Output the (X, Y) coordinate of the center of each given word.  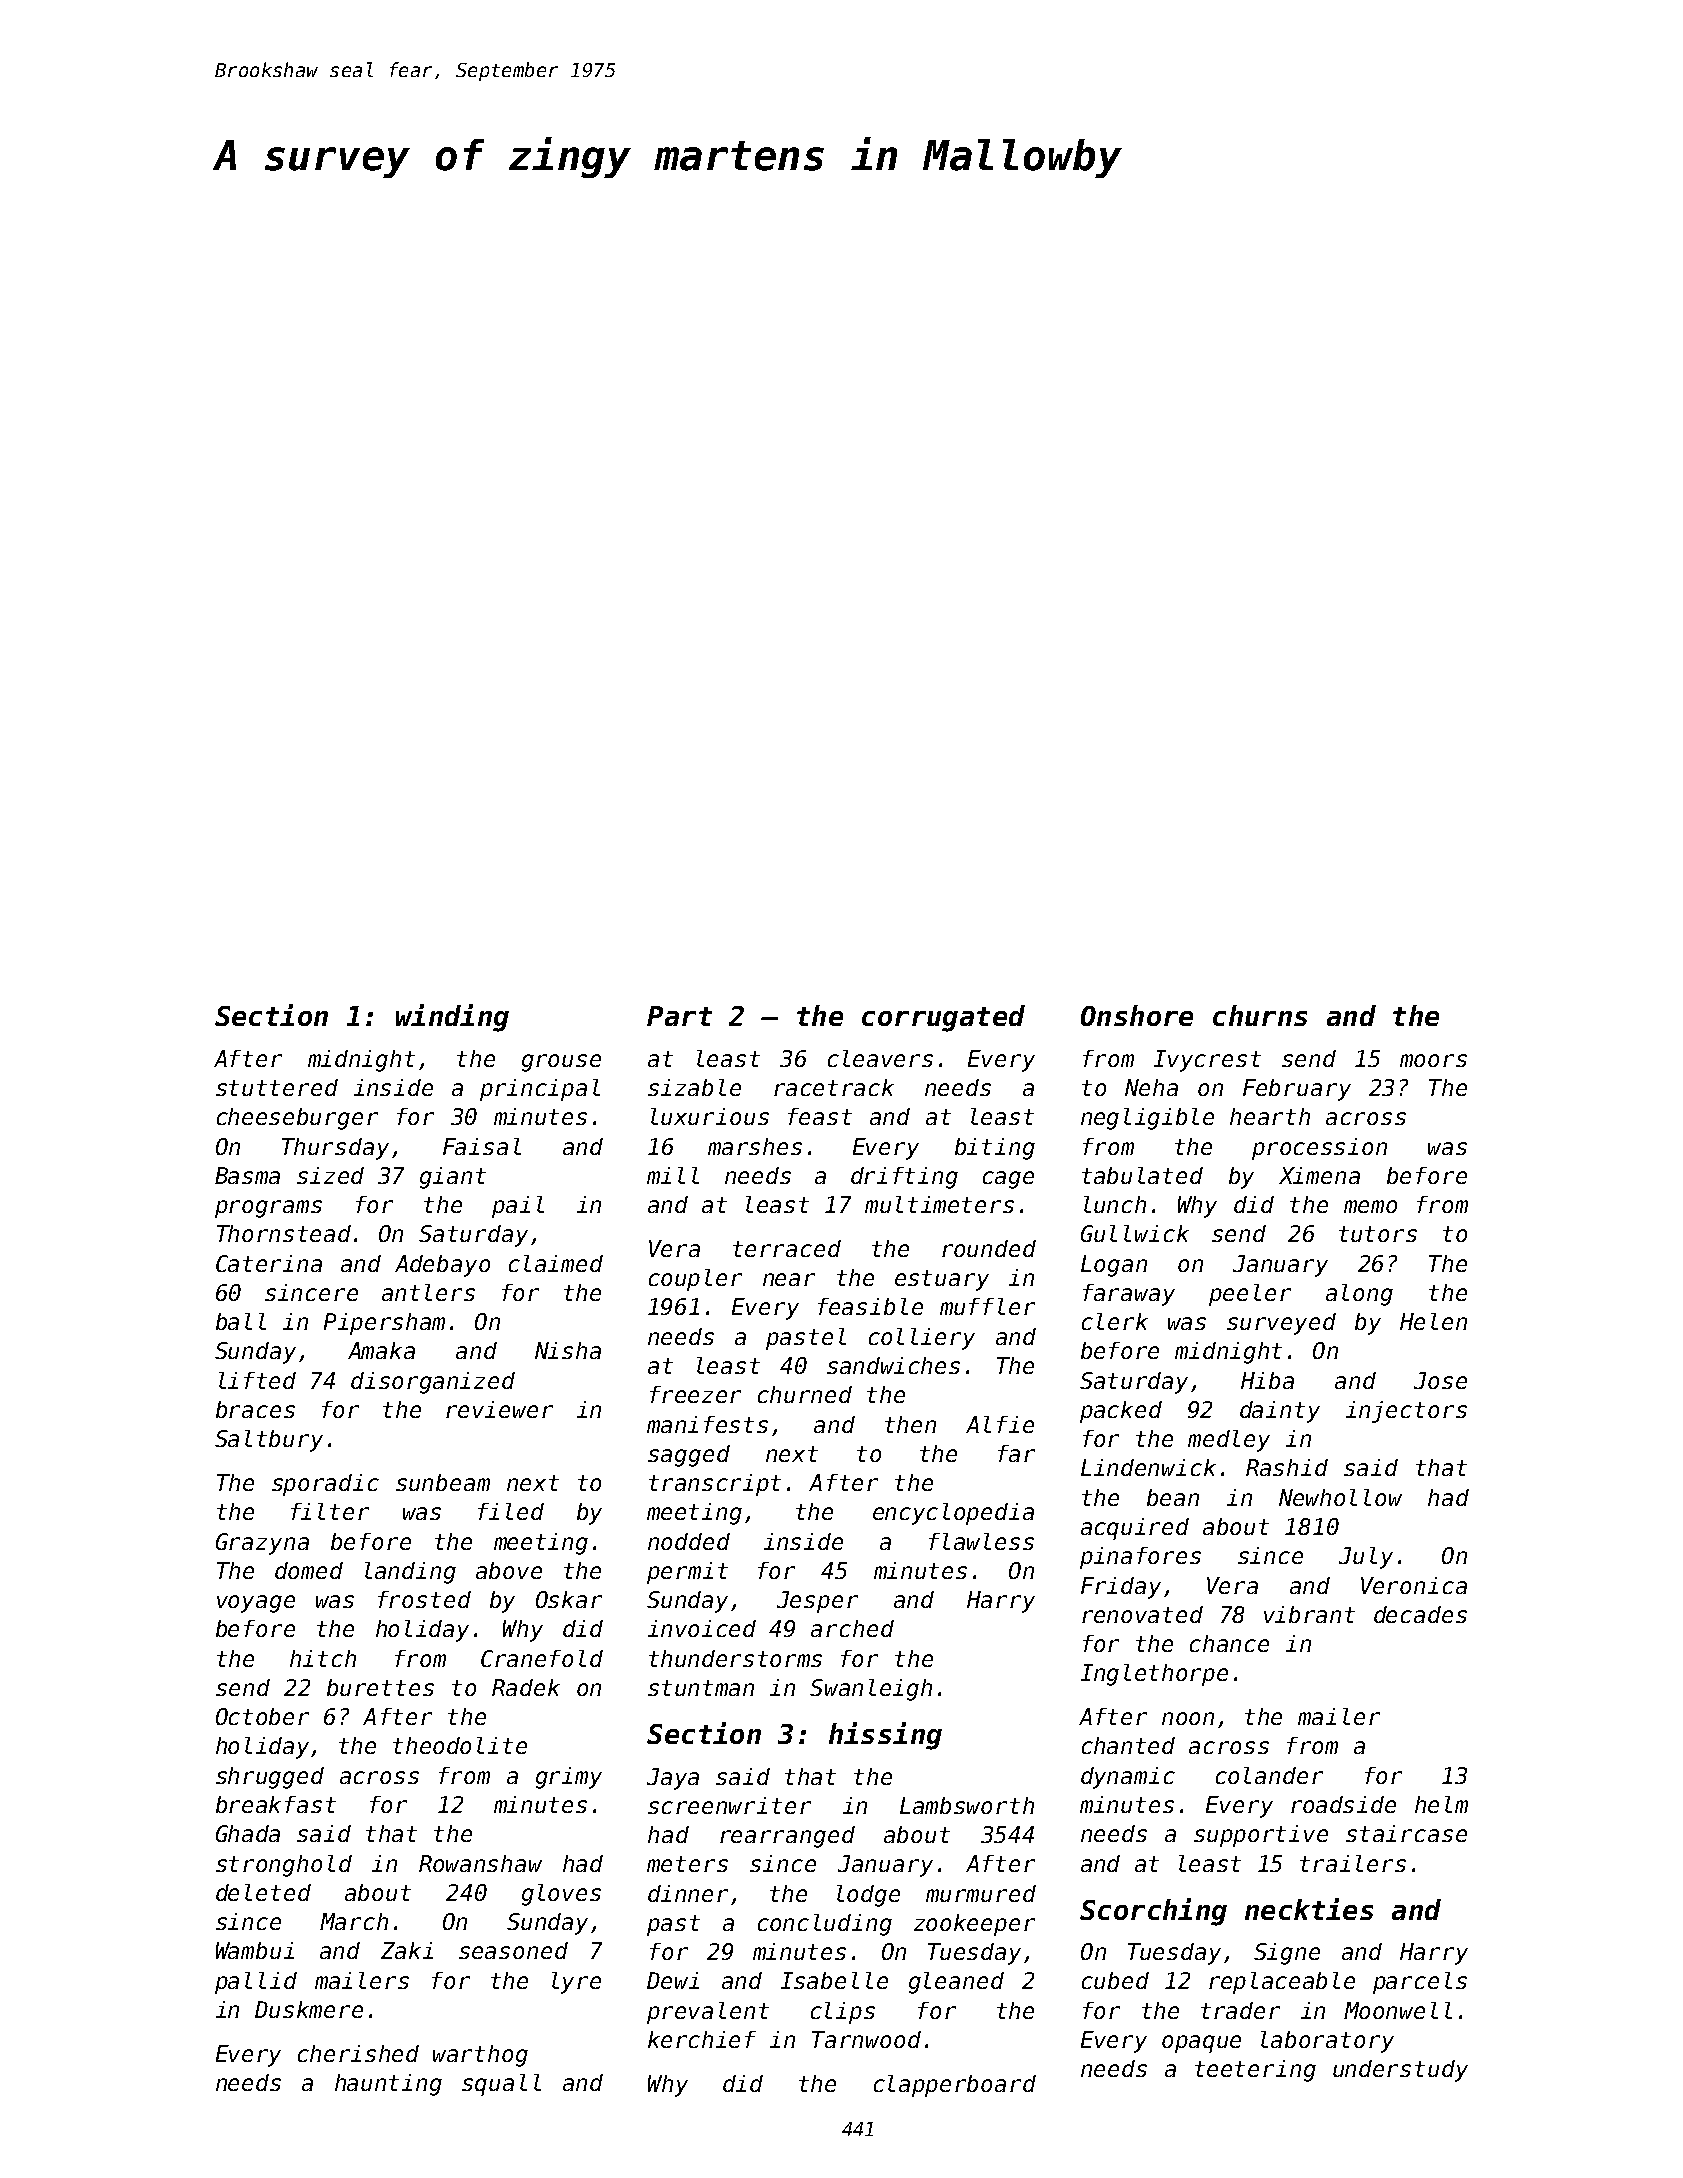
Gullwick (1135, 1233)
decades (1420, 1614)
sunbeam (443, 1482)
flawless (981, 1541)
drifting (904, 1178)
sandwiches (893, 1365)
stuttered (277, 1087)
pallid (256, 1983)
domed (309, 1570)
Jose (1440, 1380)
